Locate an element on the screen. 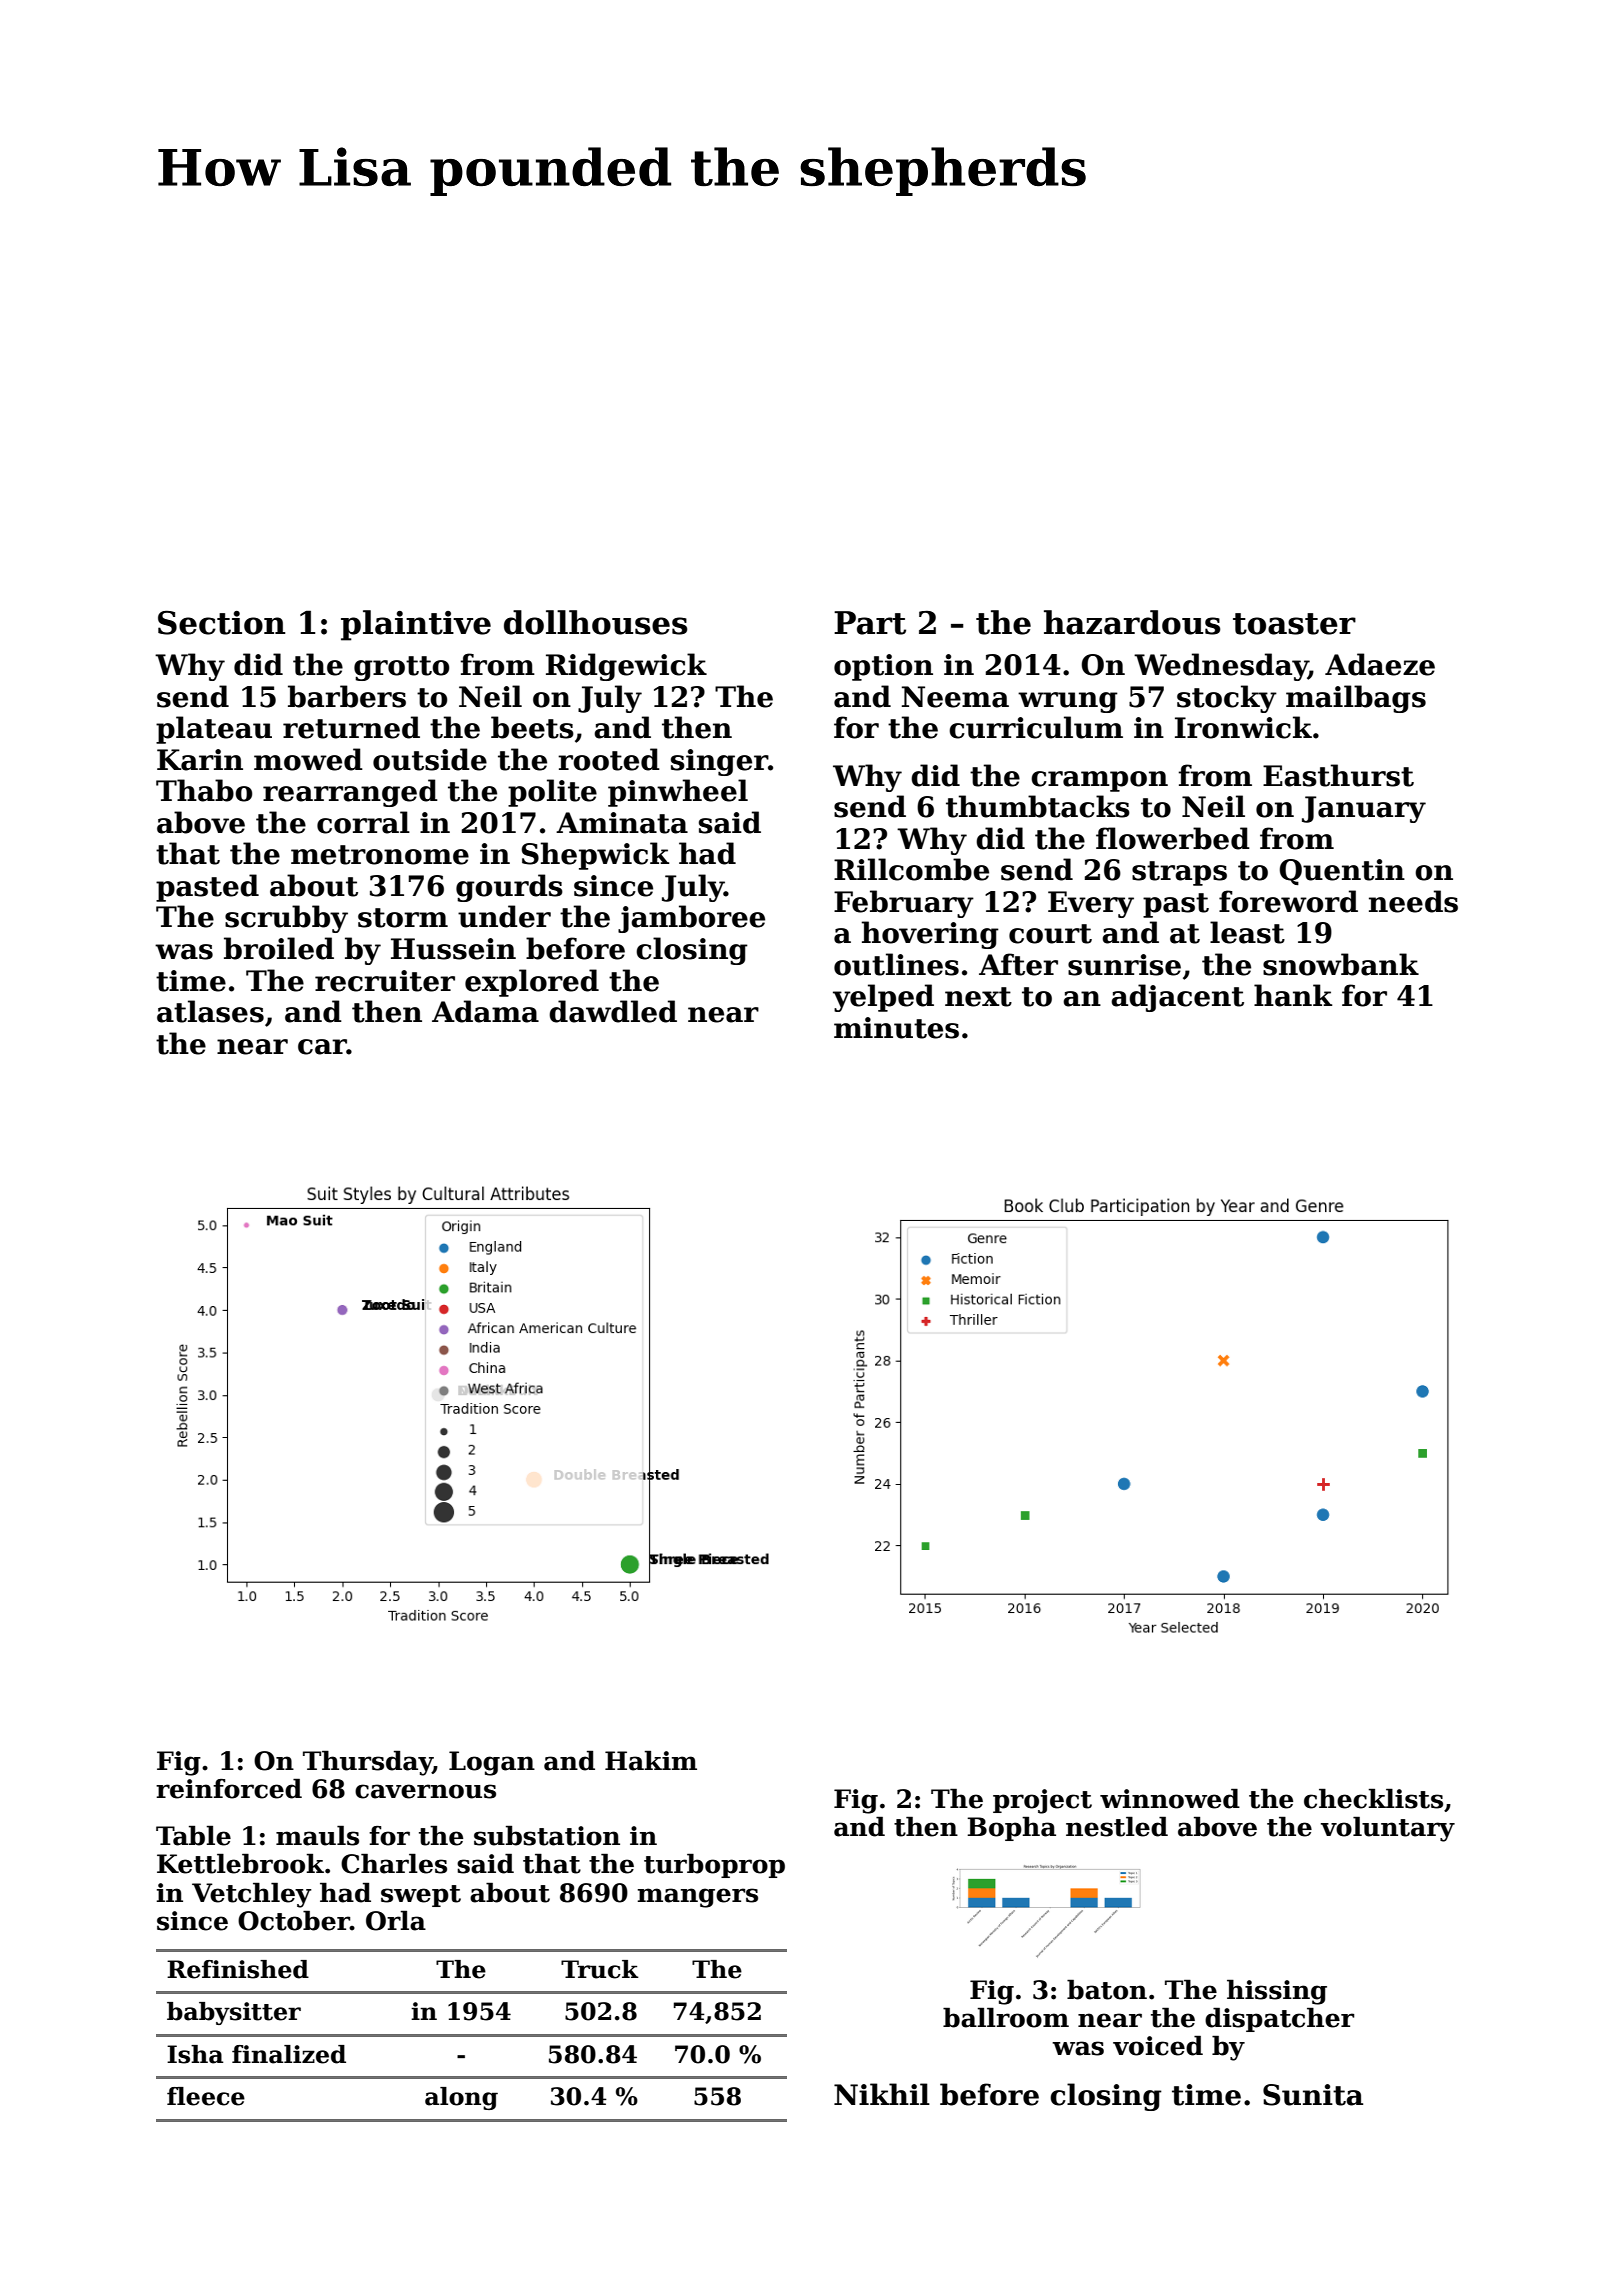  minutes is located at coordinates (896, 1028).
